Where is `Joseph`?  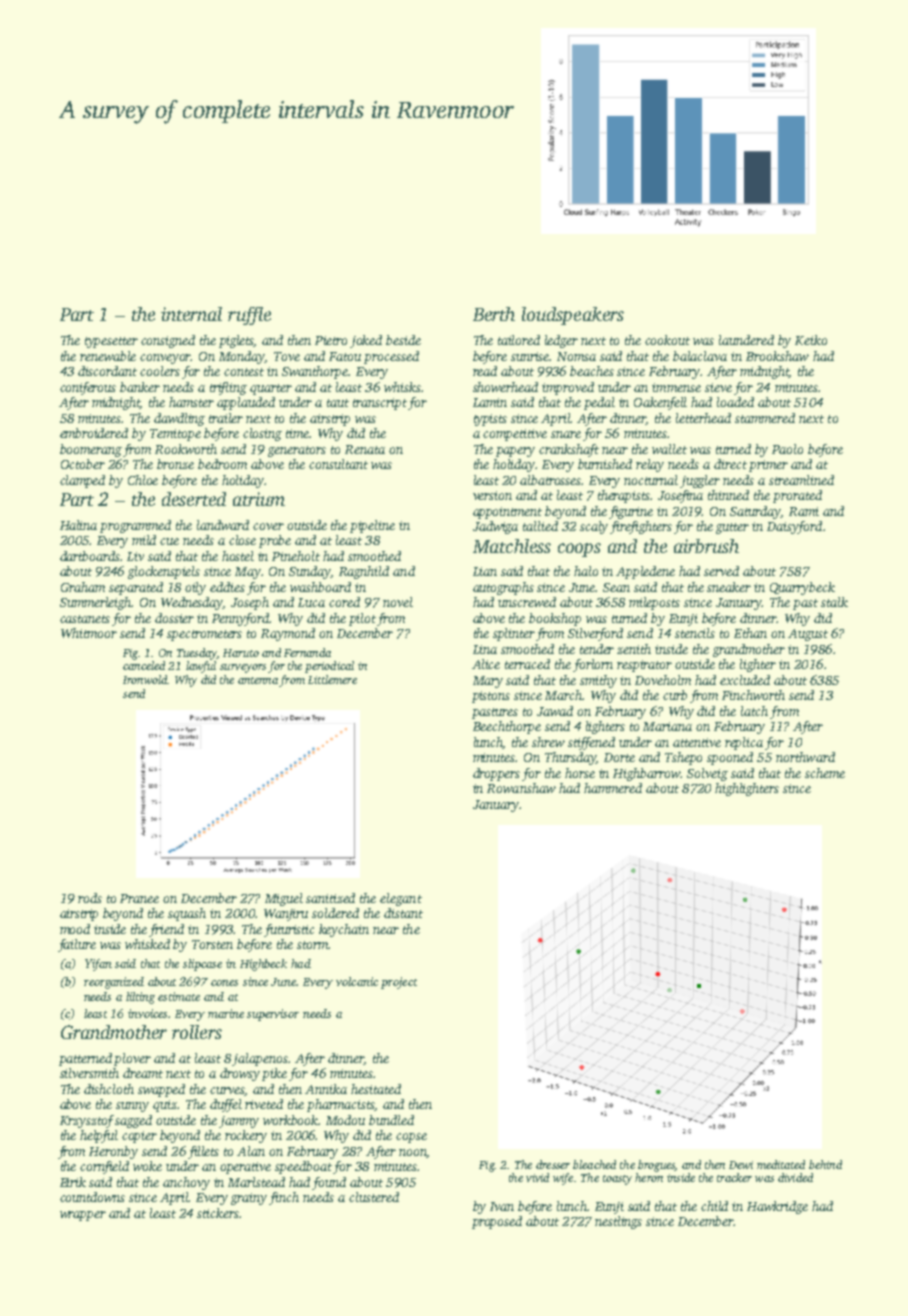
Joseph is located at coordinates (250, 603).
